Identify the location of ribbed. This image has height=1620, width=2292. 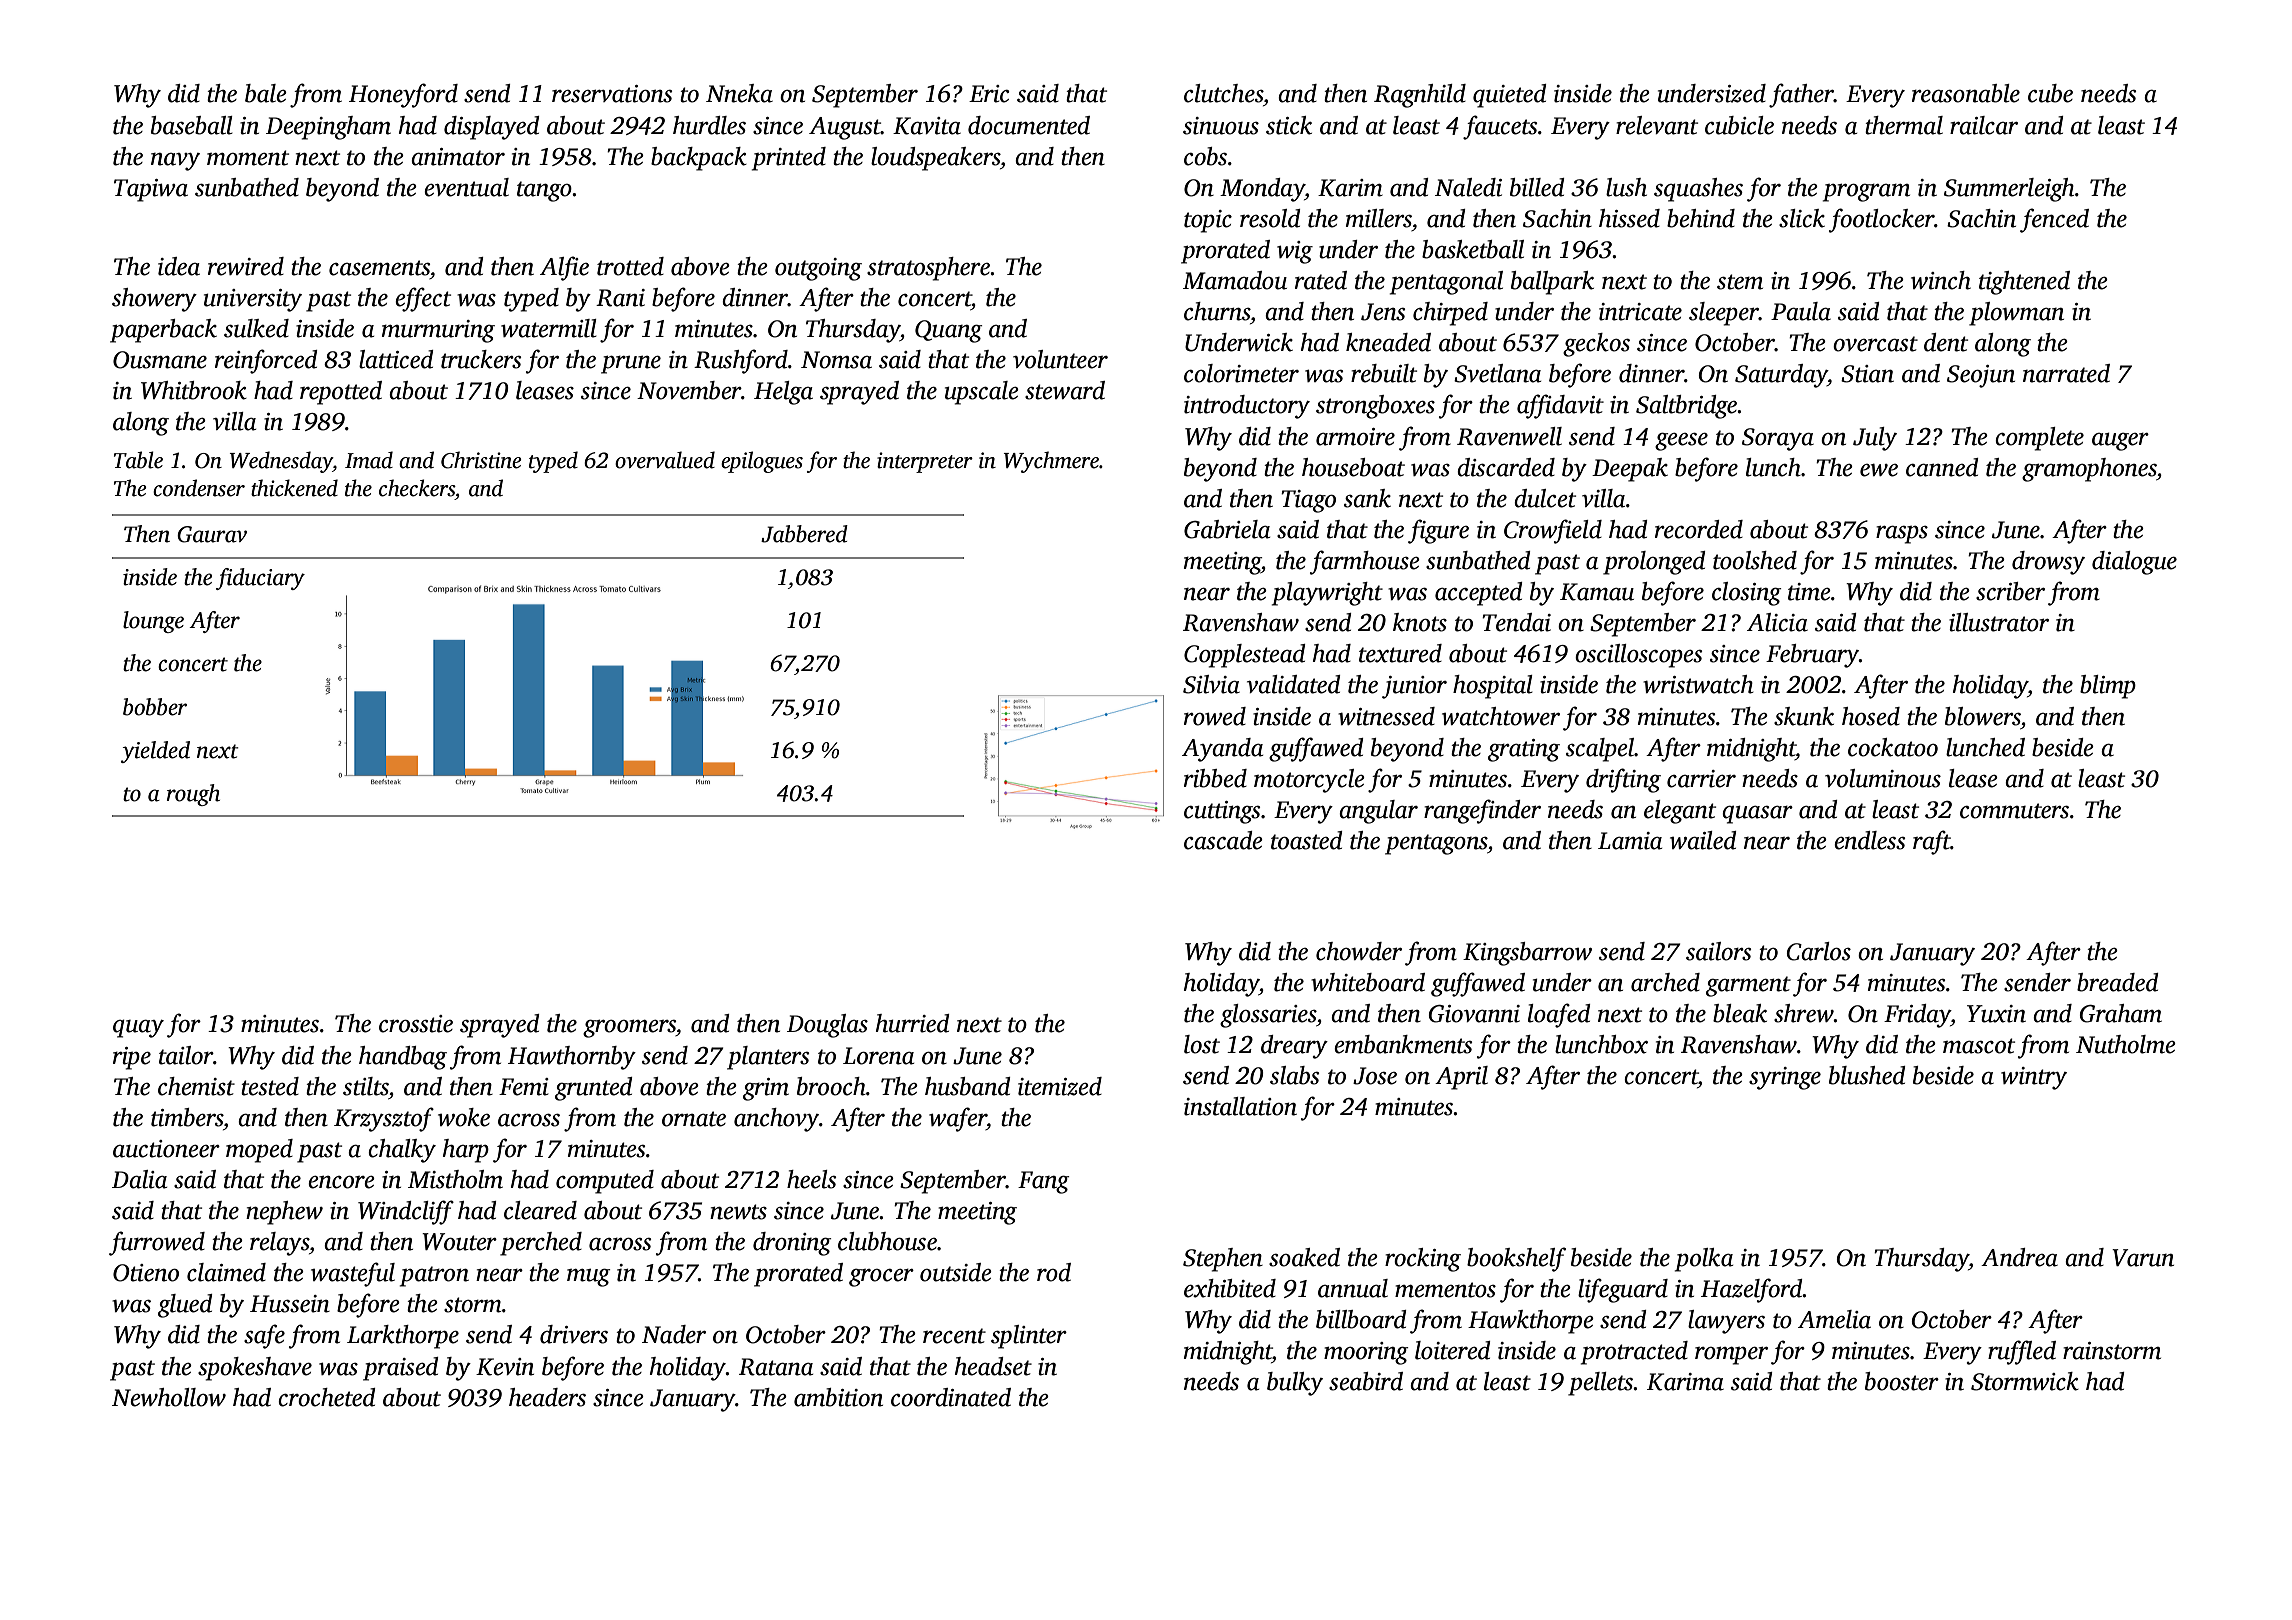
(1215, 778).
